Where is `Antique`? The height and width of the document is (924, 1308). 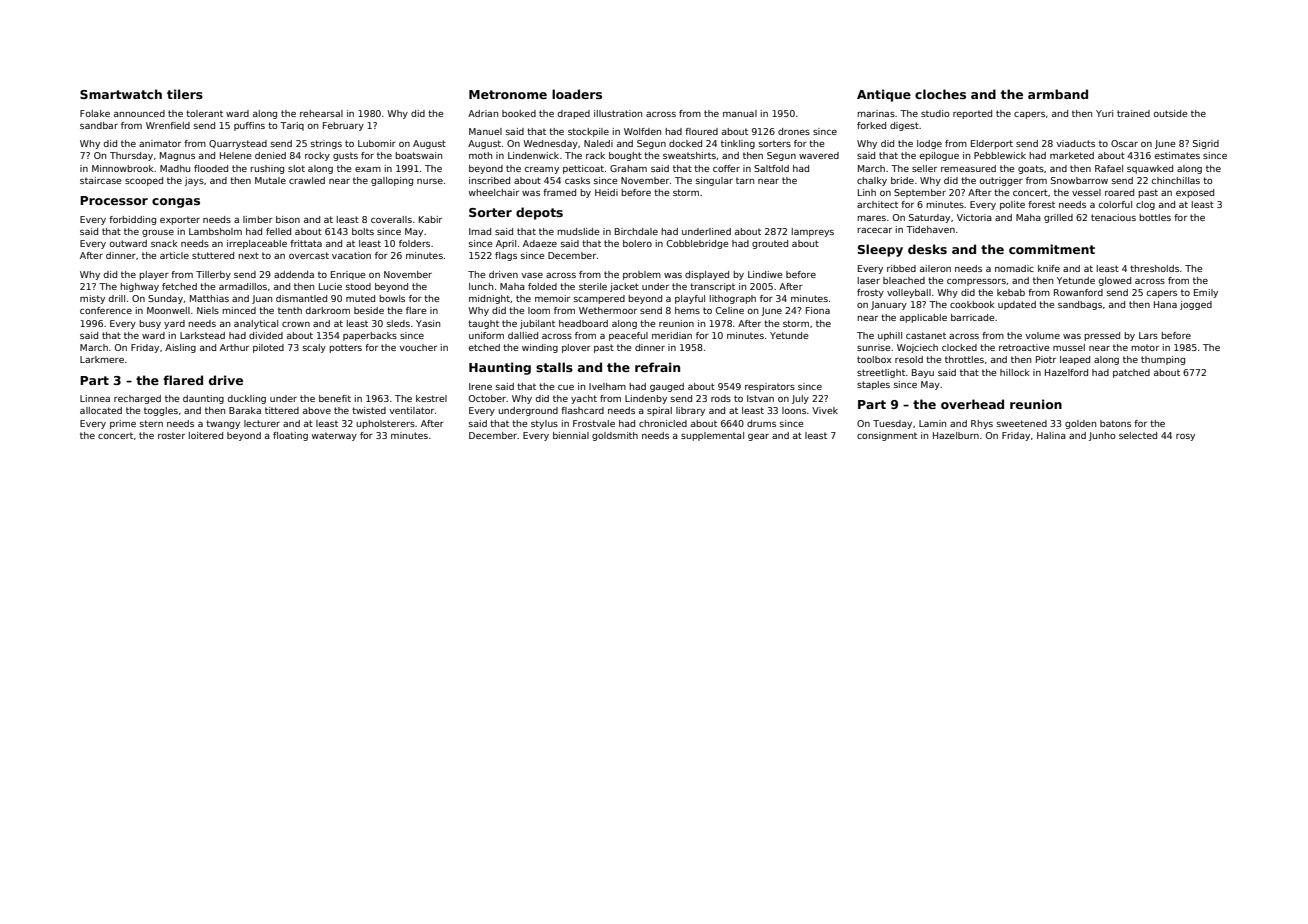
Antique is located at coordinates (884, 95).
